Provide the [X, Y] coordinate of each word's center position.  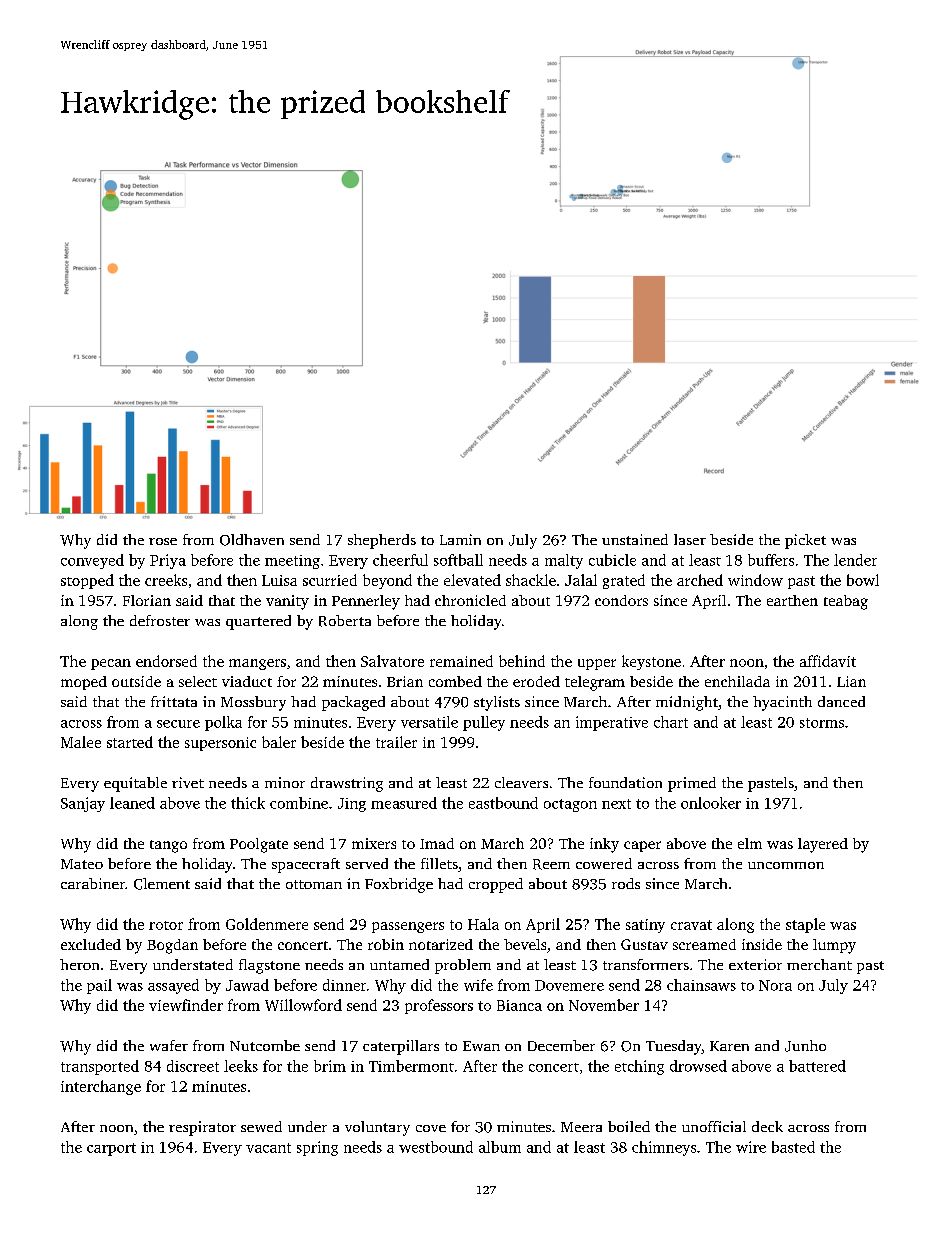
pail [99, 986]
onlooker [711, 803]
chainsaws [701, 985]
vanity [287, 602]
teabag [846, 602]
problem [463, 966]
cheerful [400, 560]
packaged [353, 703]
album [500, 1147]
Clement [162, 884]
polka [223, 723]
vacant [268, 1148]
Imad [437, 843]
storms [822, 723]
